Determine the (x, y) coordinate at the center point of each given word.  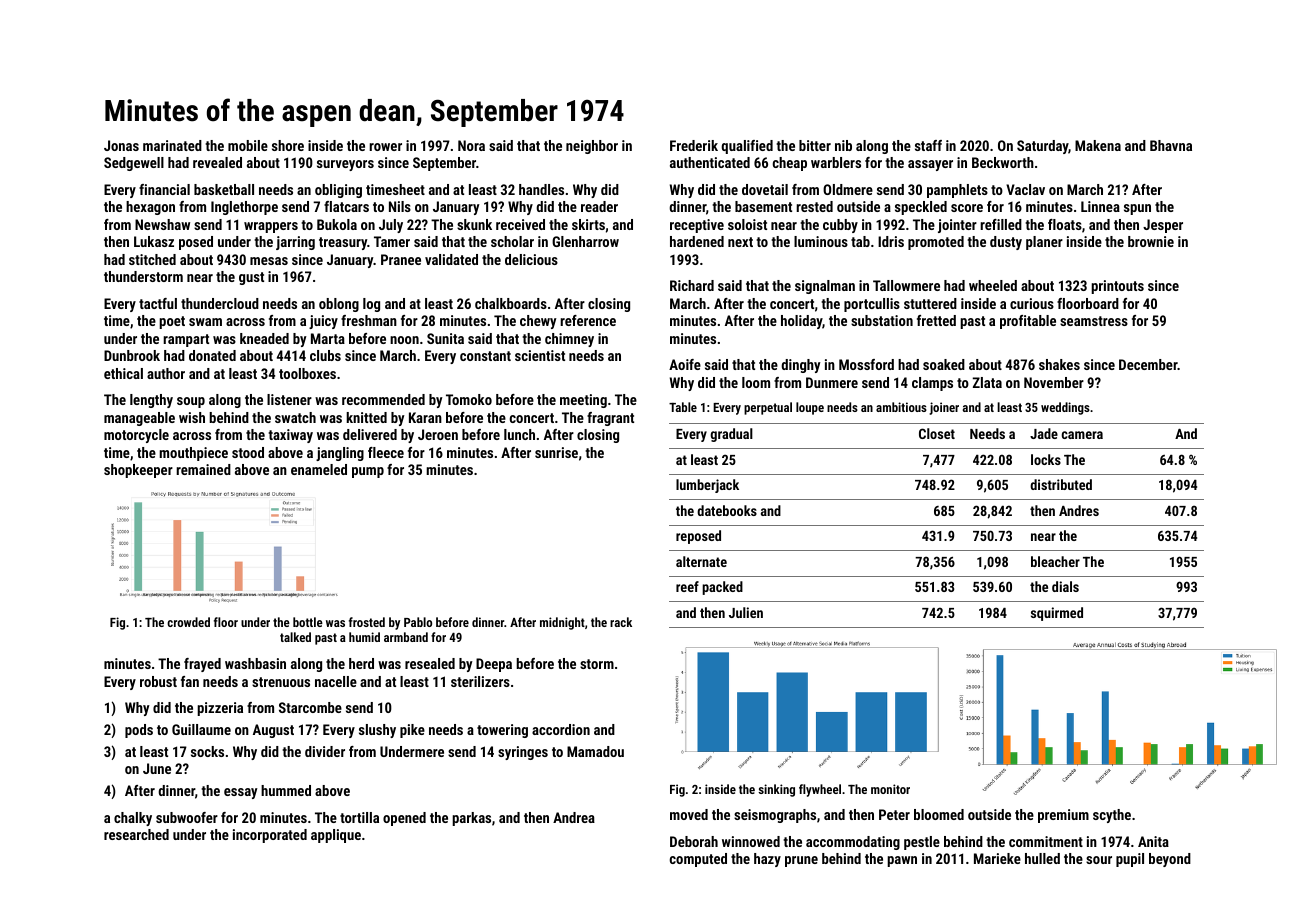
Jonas (121, 145)
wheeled (993, 285)
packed (722, 588)
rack (621, 622)
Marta (328, 338)
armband (406, 637)
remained (203, 469)
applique (336, 836)
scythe (1112, 816)
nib (843, 145)
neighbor (592, 147)
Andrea (574, 817)
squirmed (1057, 614)
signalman (825, 287)
